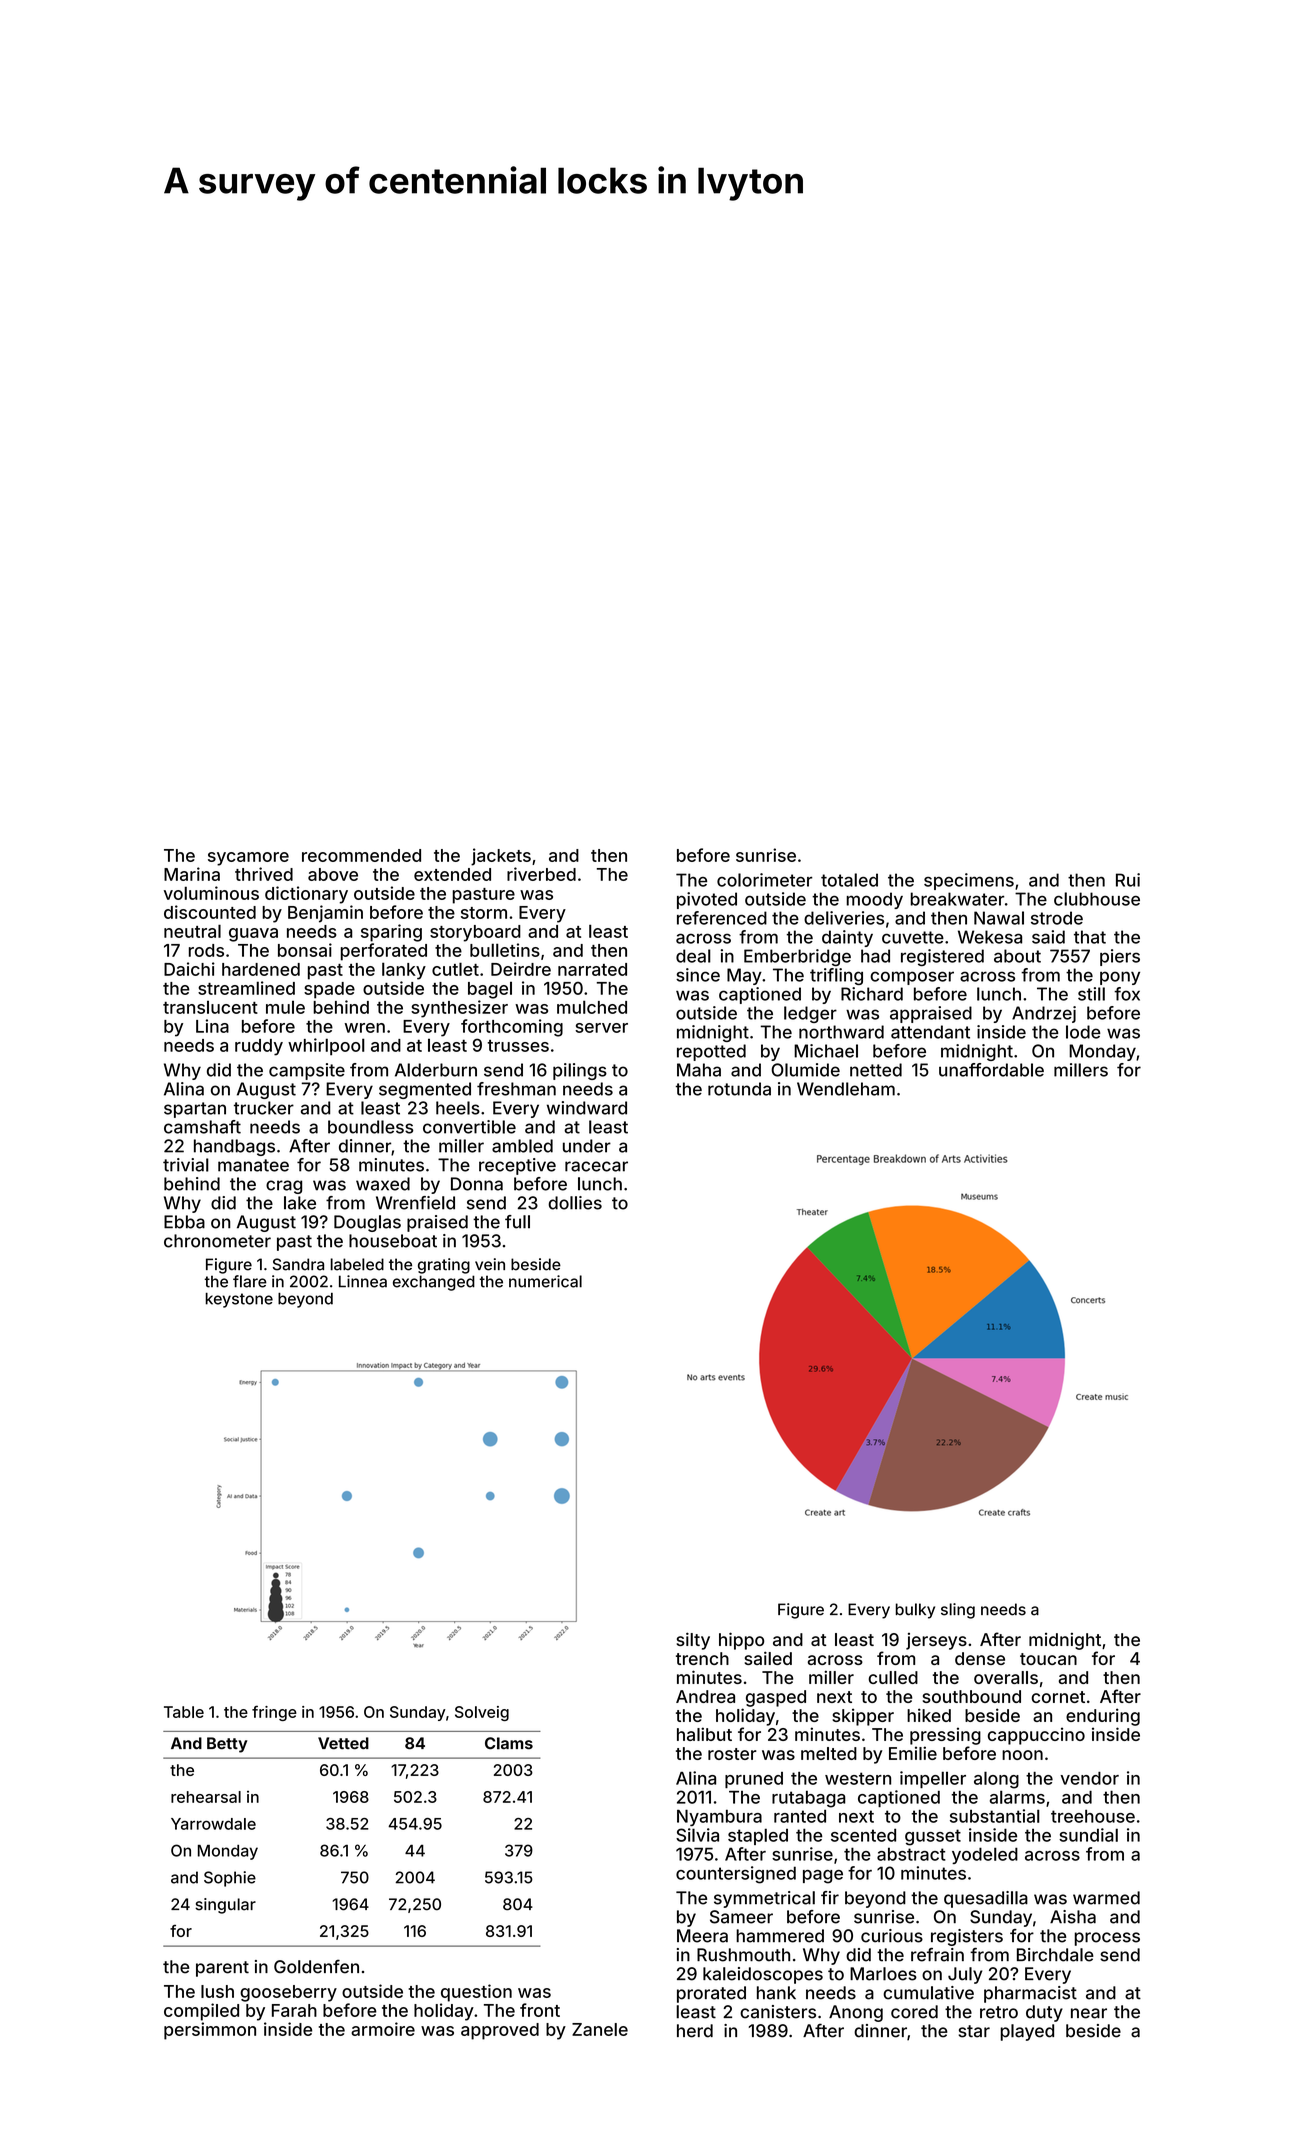 The image size is (1304, 2148). Describe the element at coordinates (206, 1797) in the image. I see `rehearsal` at that location.
